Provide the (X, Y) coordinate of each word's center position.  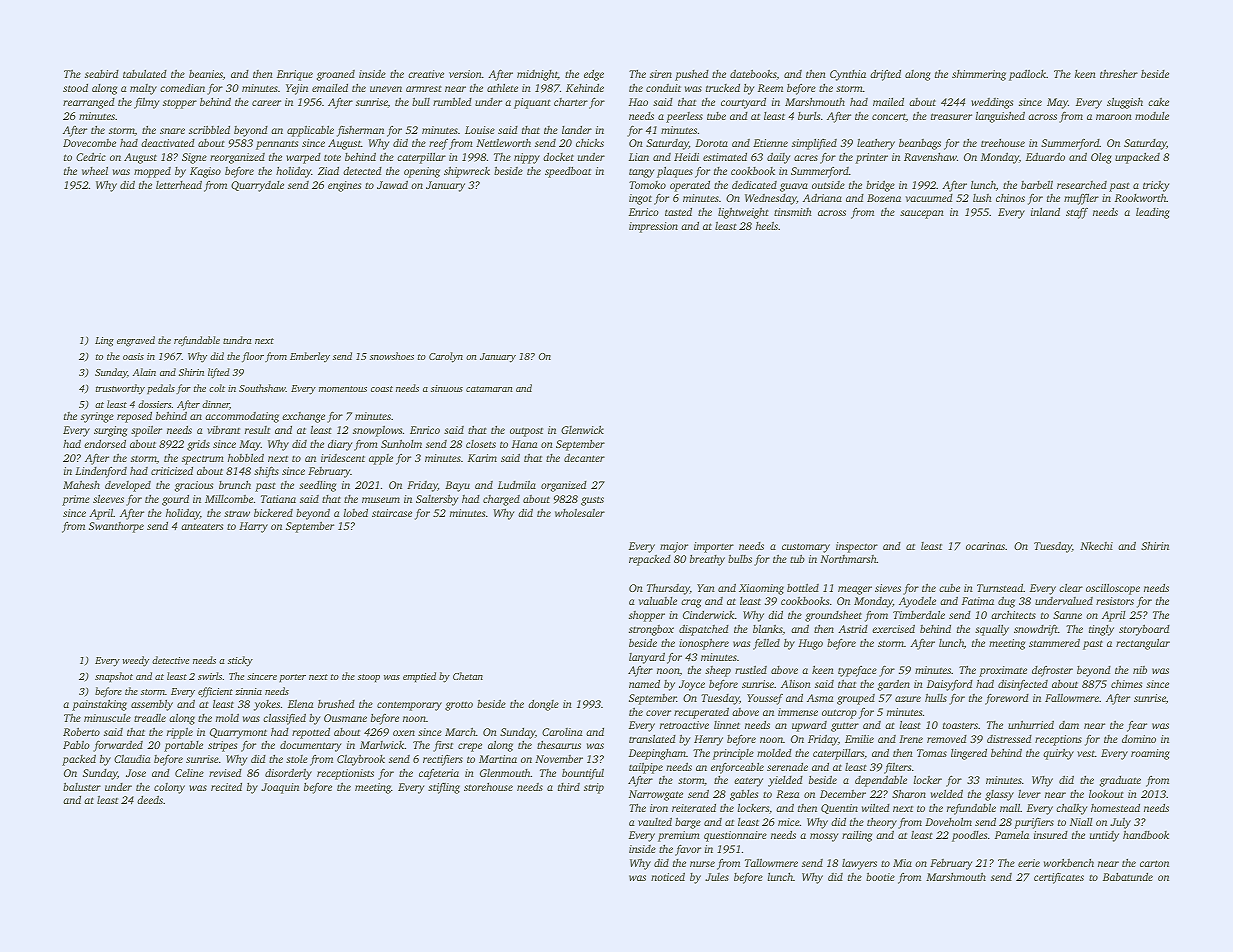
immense (798, 712)
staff (1077, 213)
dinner (216, 405)
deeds (150, 799)
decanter (584, 457)
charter (571, 102)
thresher (1119, 73)
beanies (206, 74)
